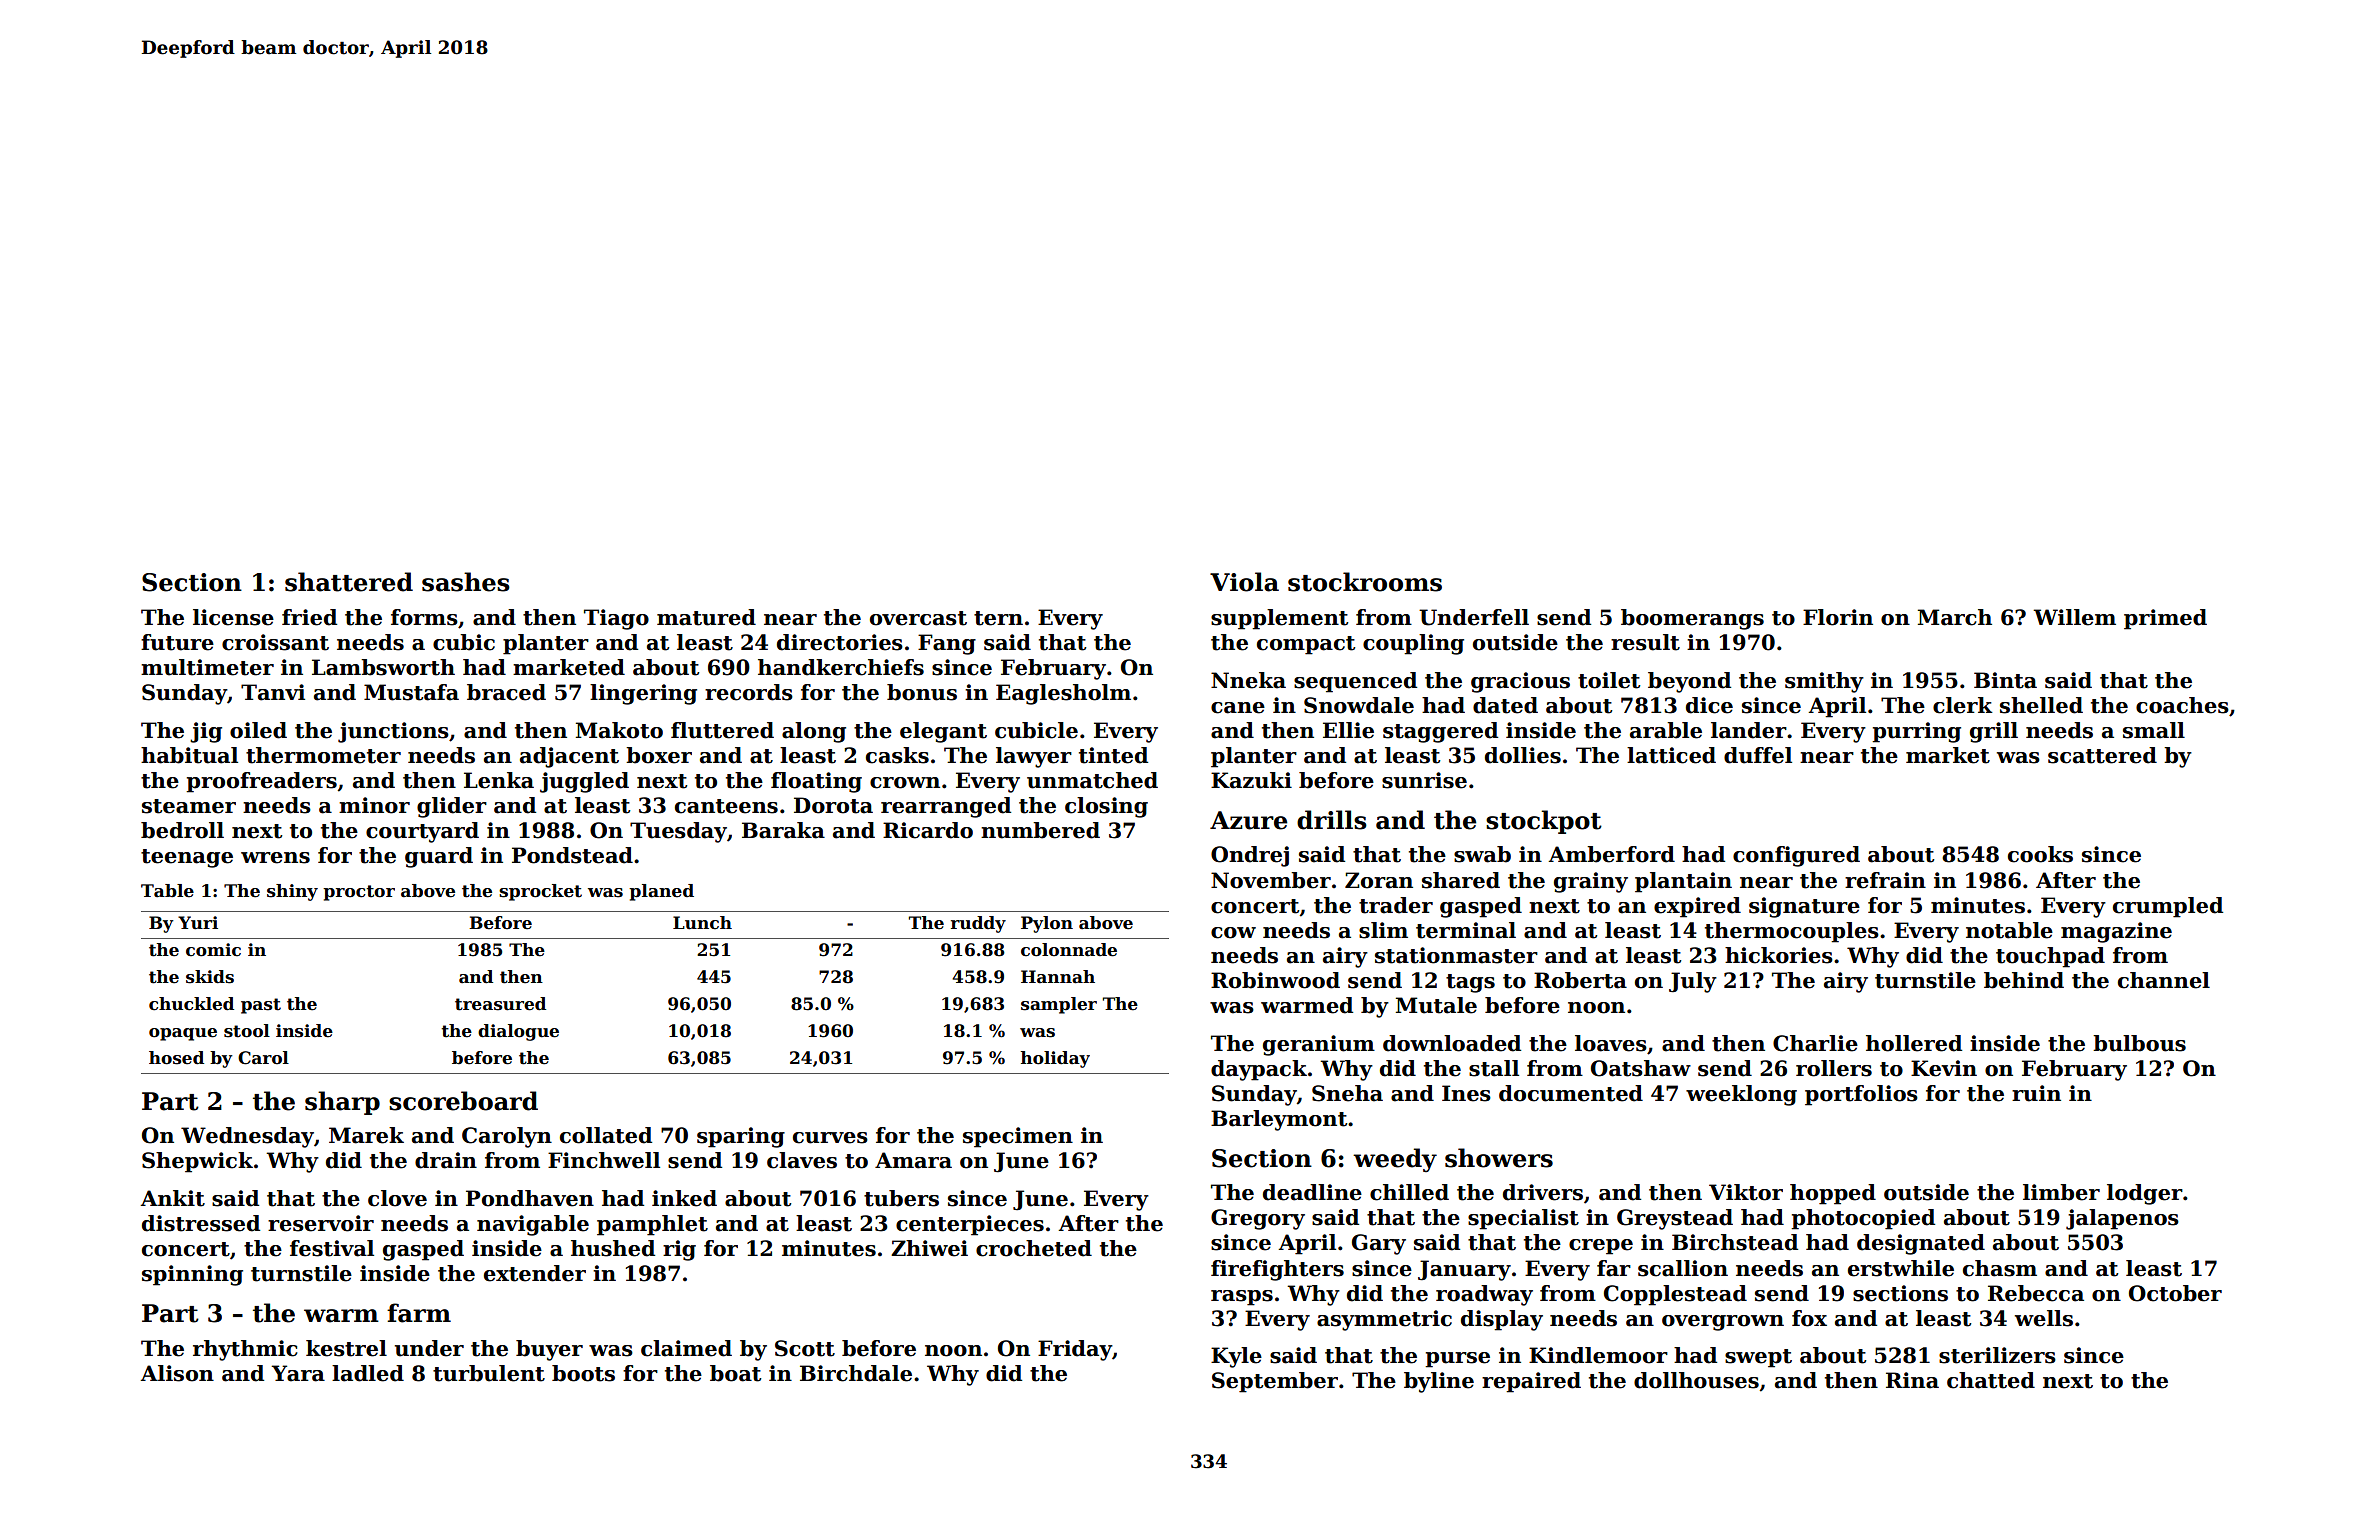 This document has width=2380, height=1540. I want to click on Tanvi, so click(273, 692).
